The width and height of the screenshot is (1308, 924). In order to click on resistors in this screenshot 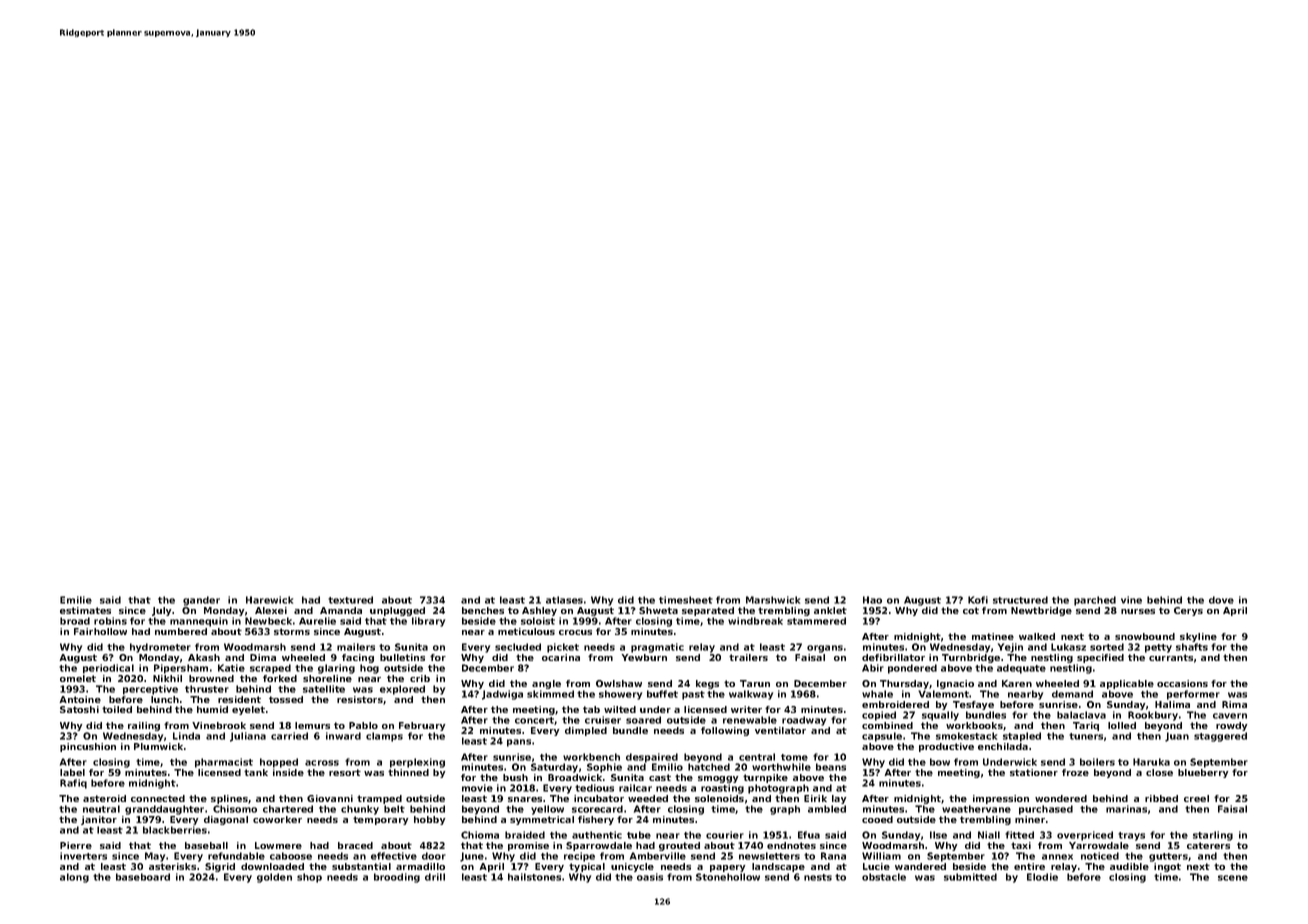, I will do `click(360, 699)`.
